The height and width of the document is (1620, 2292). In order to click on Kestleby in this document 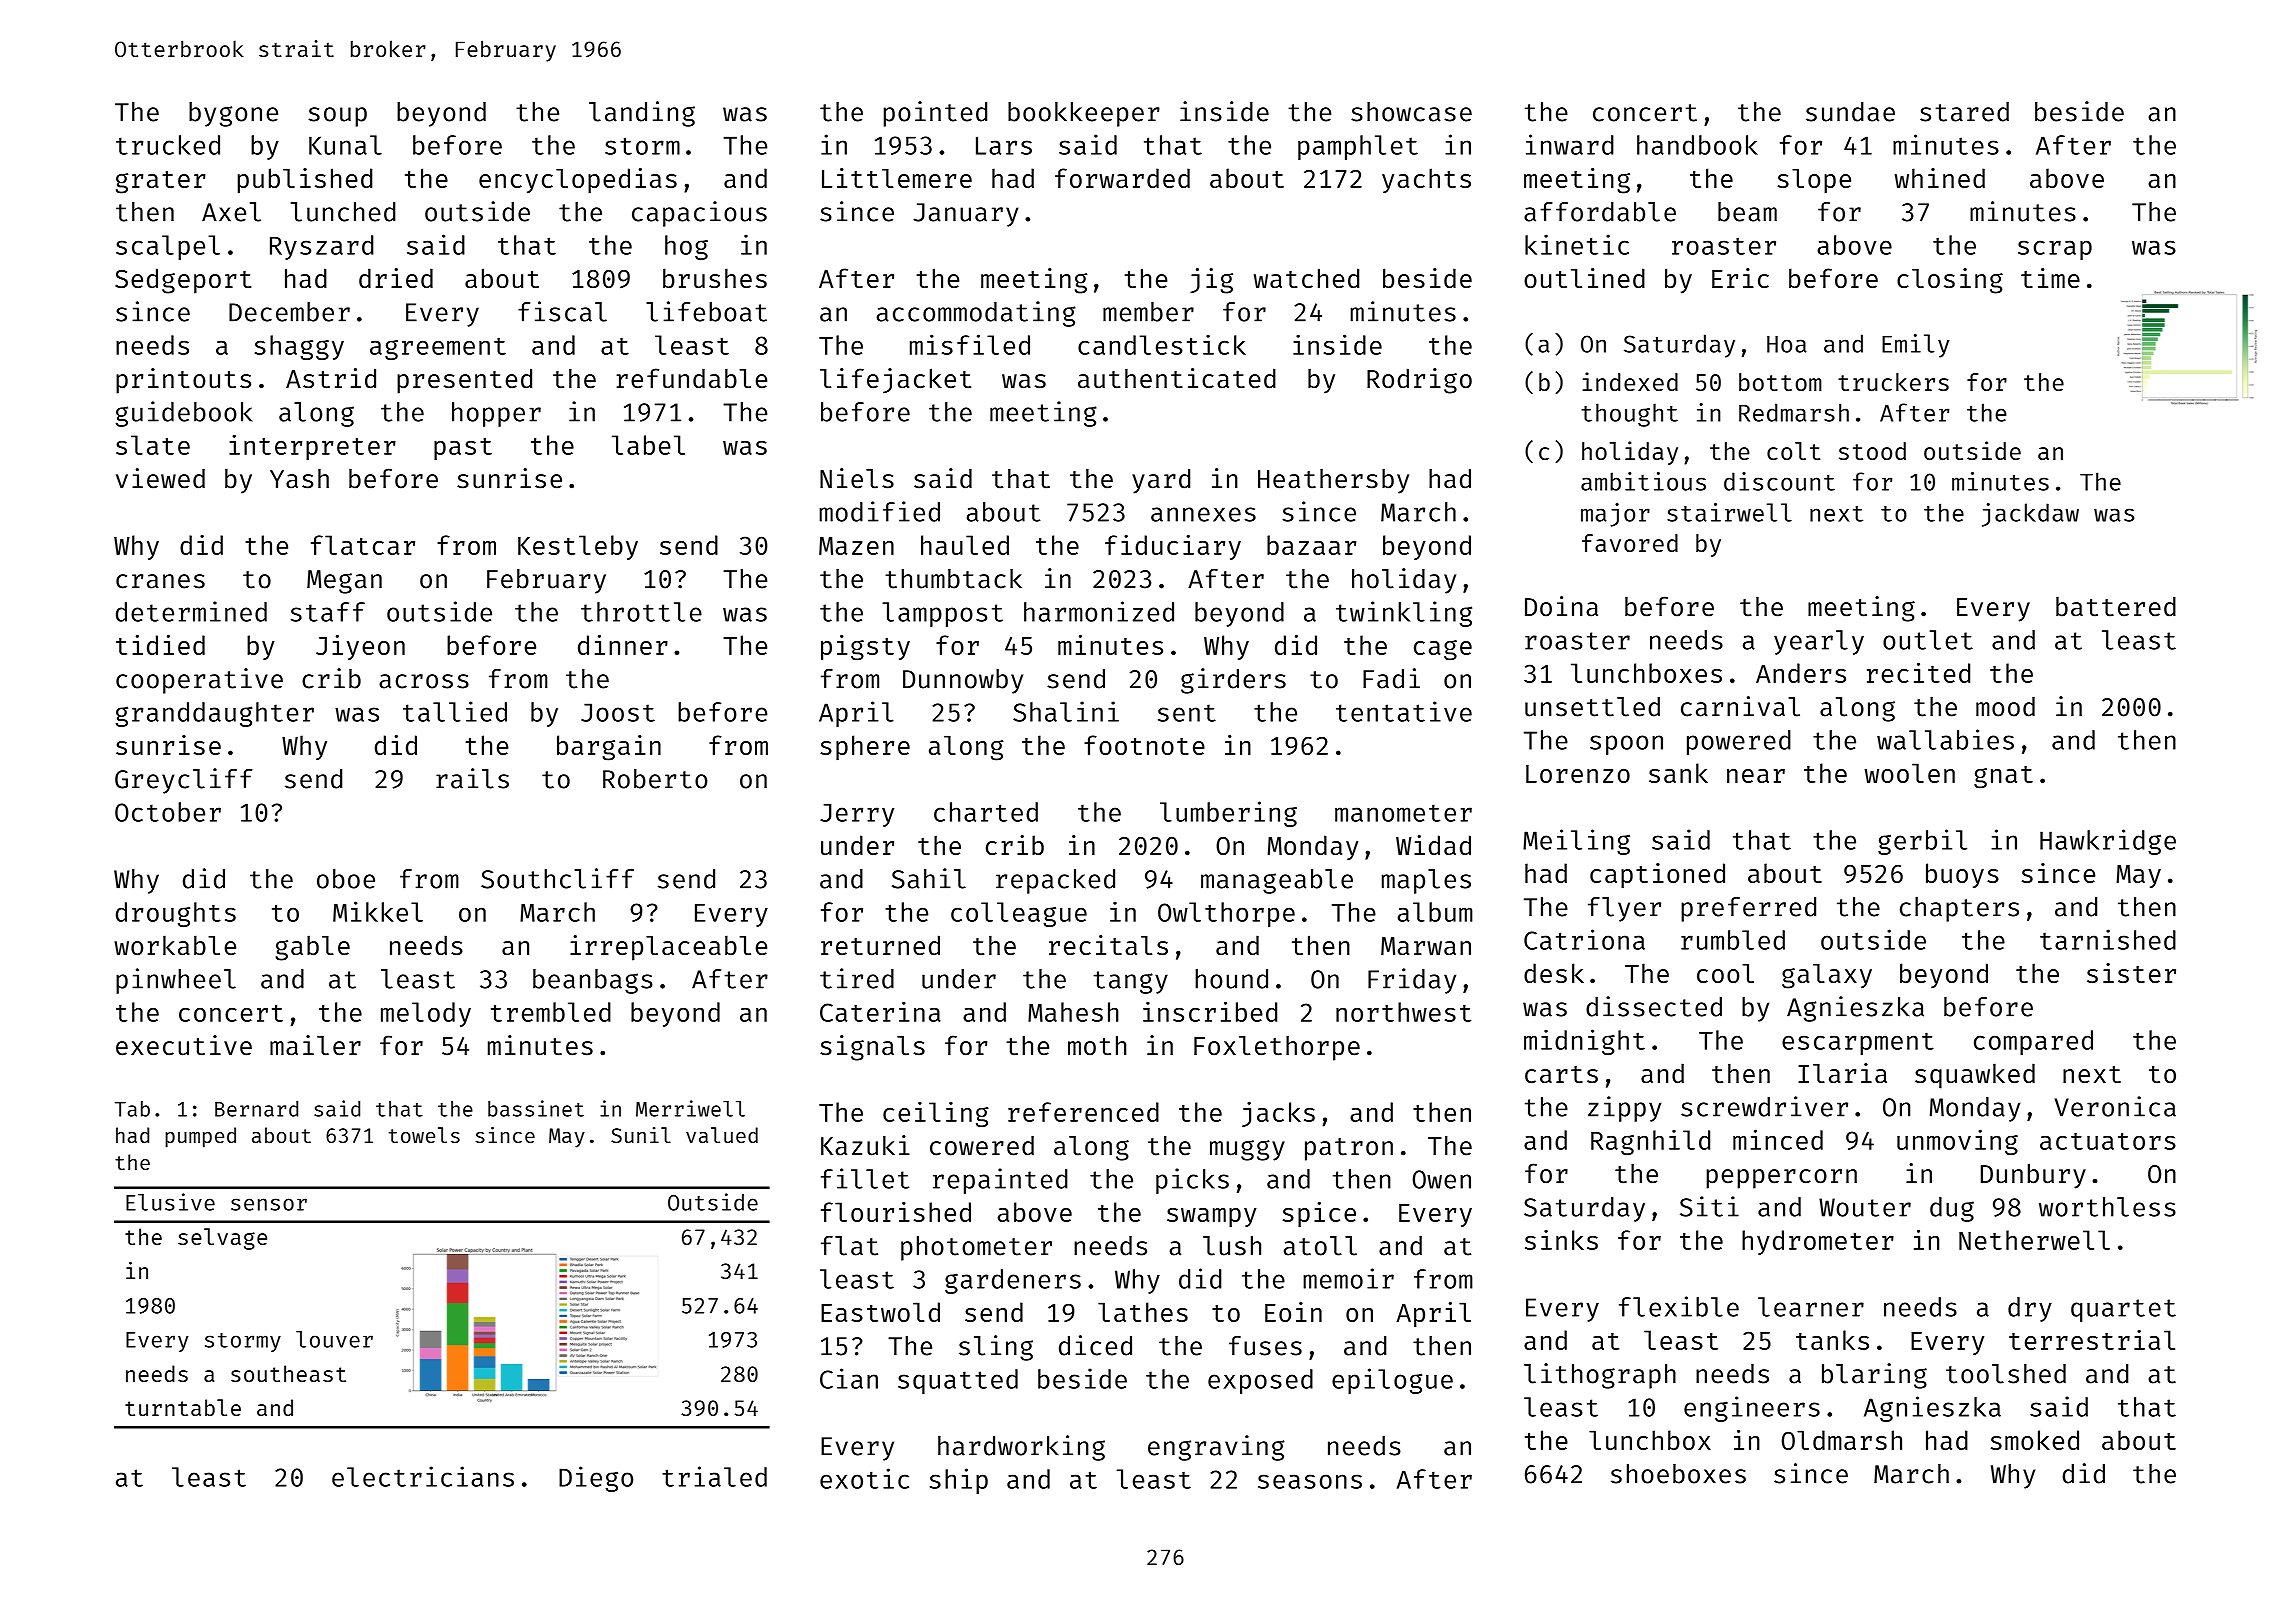, I will do `click(578, 547)`.
